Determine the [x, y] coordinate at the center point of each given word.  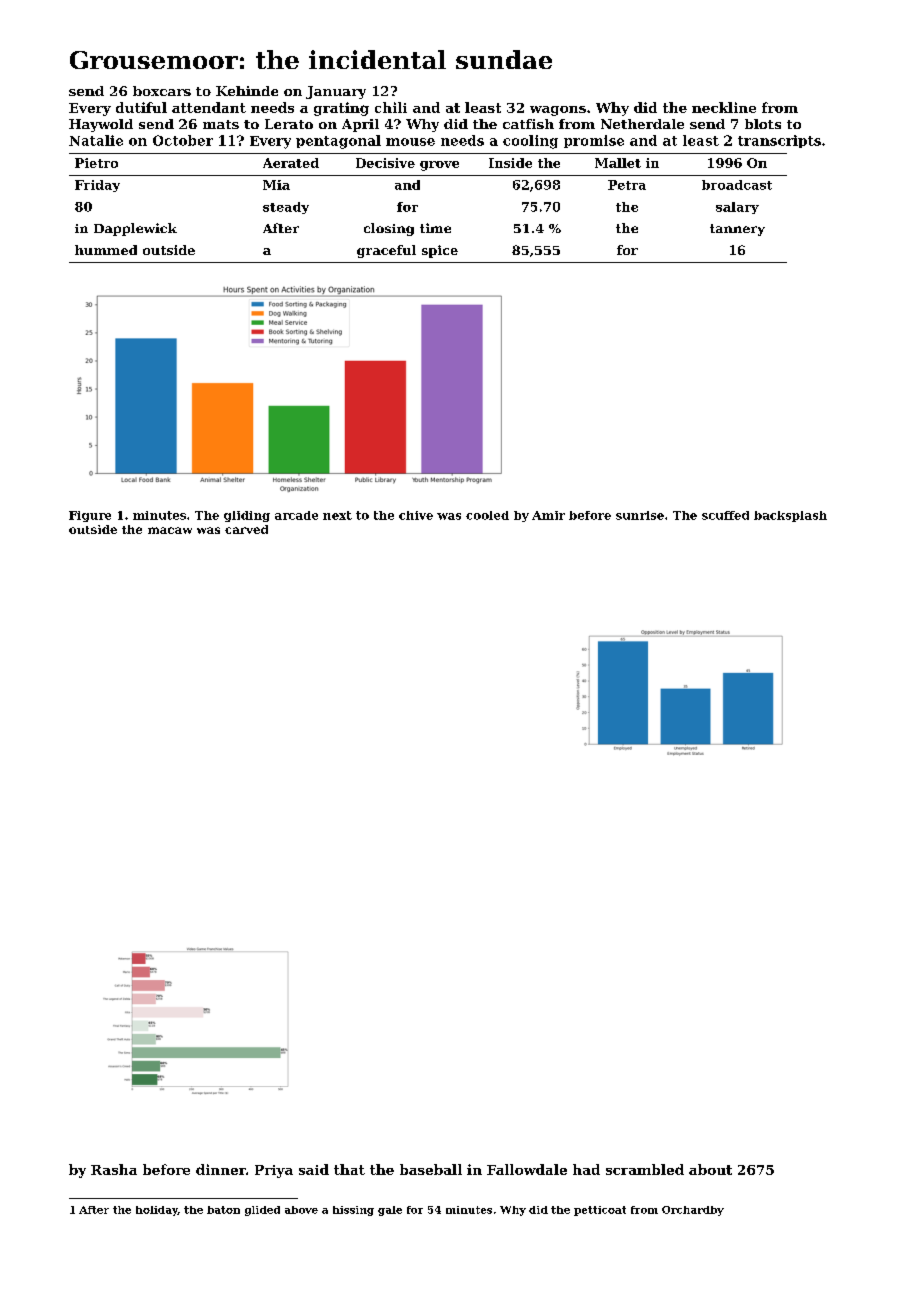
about [710, 1169]
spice [440, 251]
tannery [737, 230]
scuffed [725, 515]
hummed [106, 250]
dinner [221, 1169]
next [337, 515]
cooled [487, 515]
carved [246, 529]
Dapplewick [135, 229]
